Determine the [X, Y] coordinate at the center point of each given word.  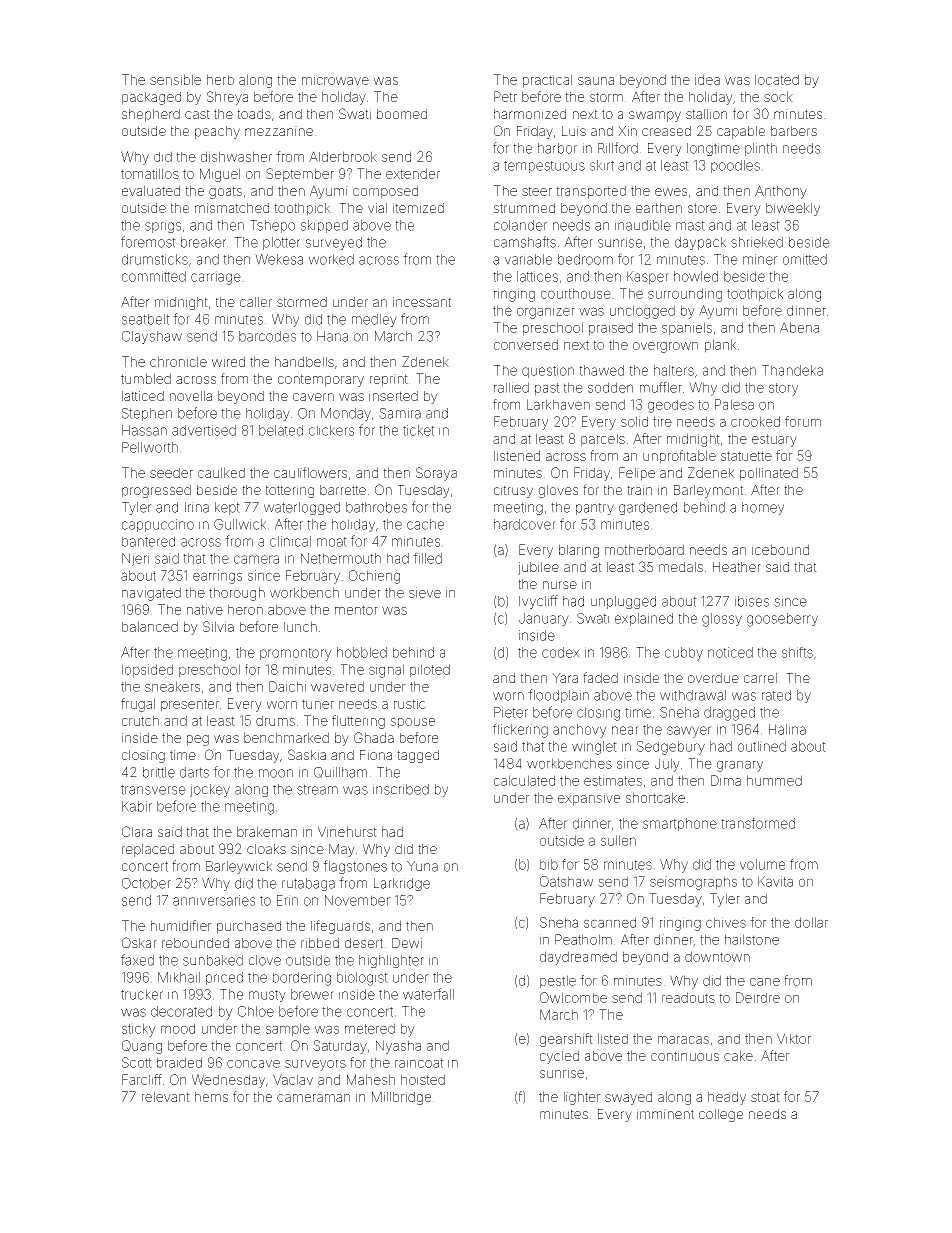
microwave [335, 80]
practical [547, 81]
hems [211, 1096]
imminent [665, 1114]
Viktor [794, 1038]
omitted [805, 259]
